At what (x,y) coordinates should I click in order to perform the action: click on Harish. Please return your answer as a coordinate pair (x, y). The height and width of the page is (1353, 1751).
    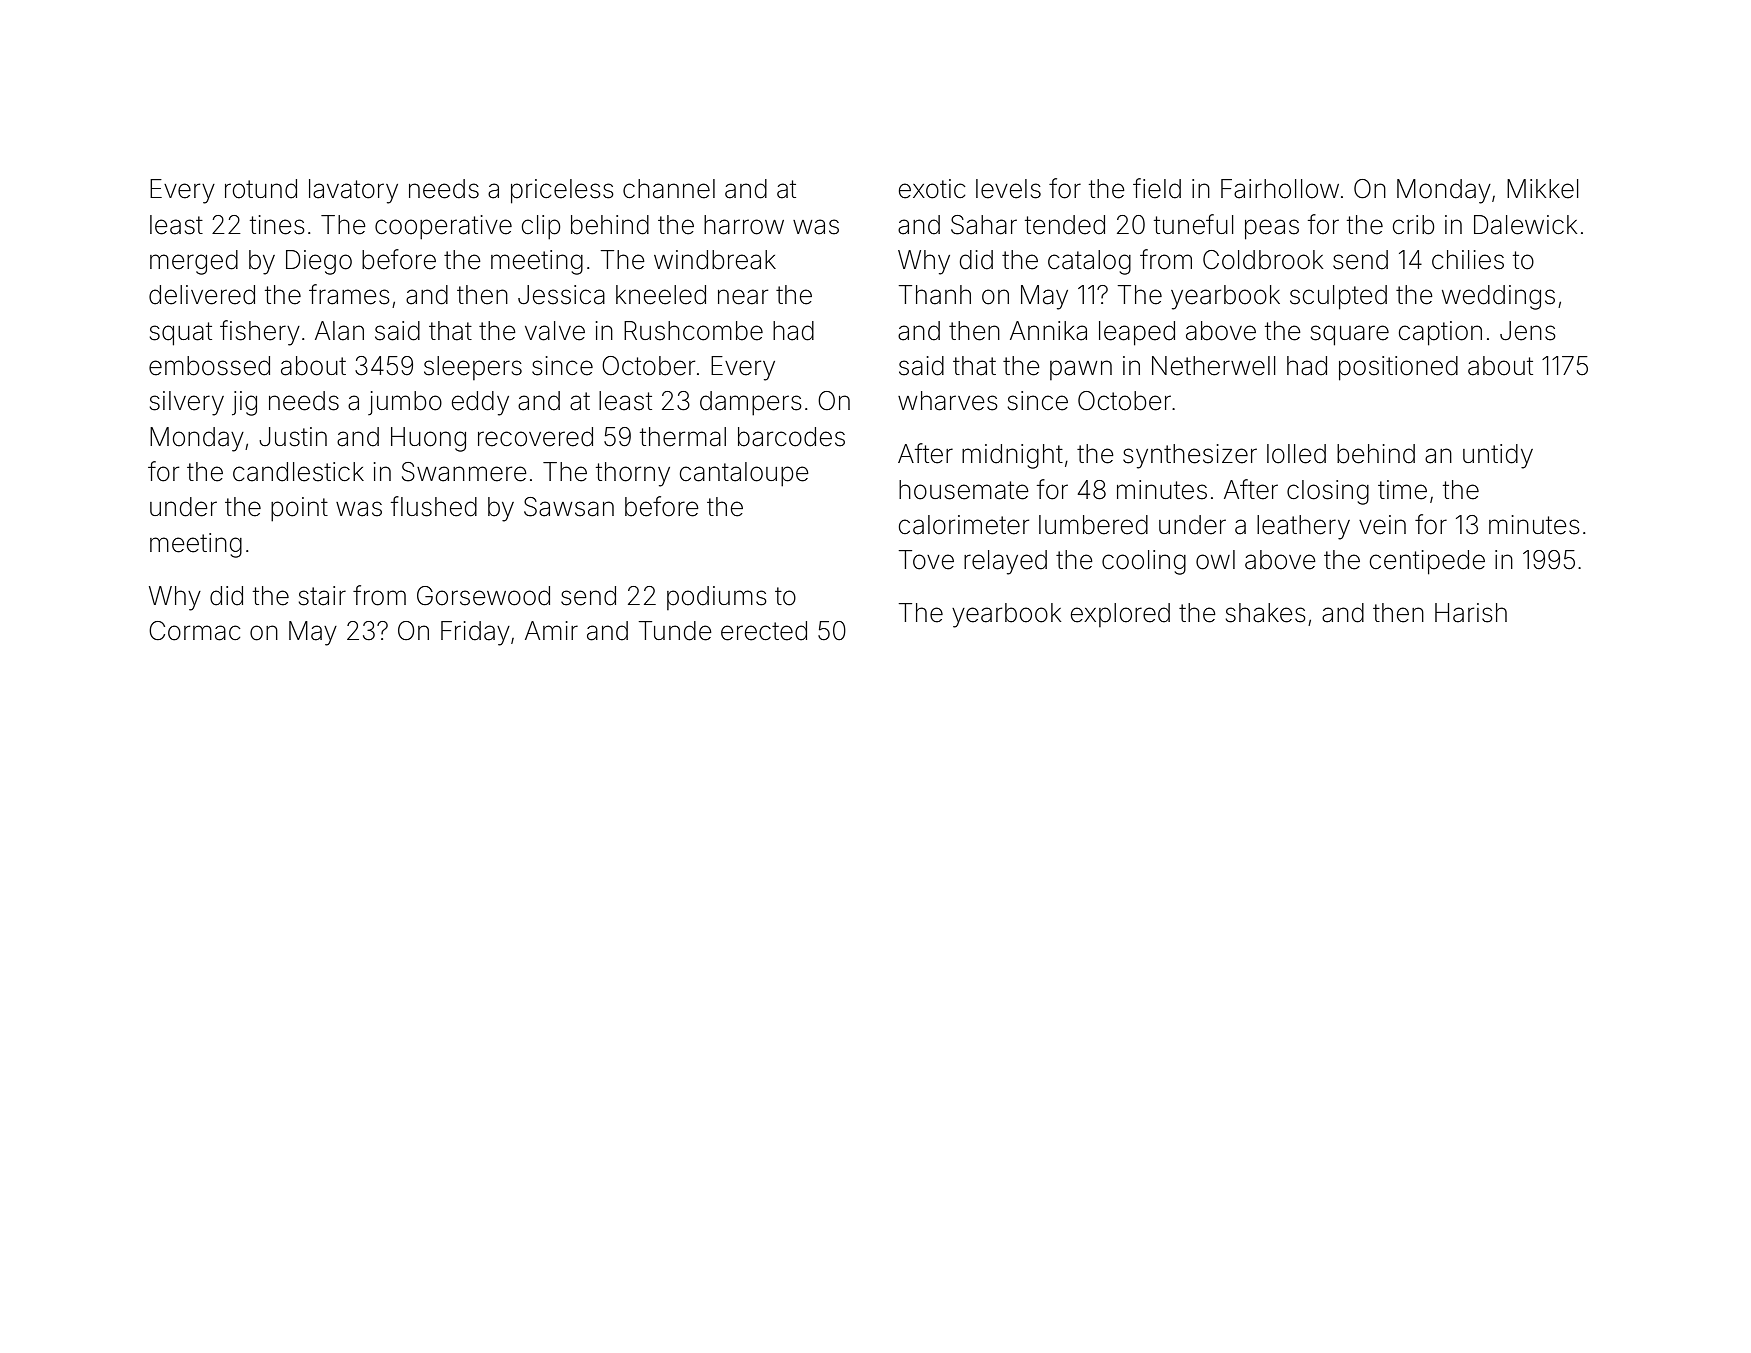
    Looking at the image, I should click on (1471, 613).
